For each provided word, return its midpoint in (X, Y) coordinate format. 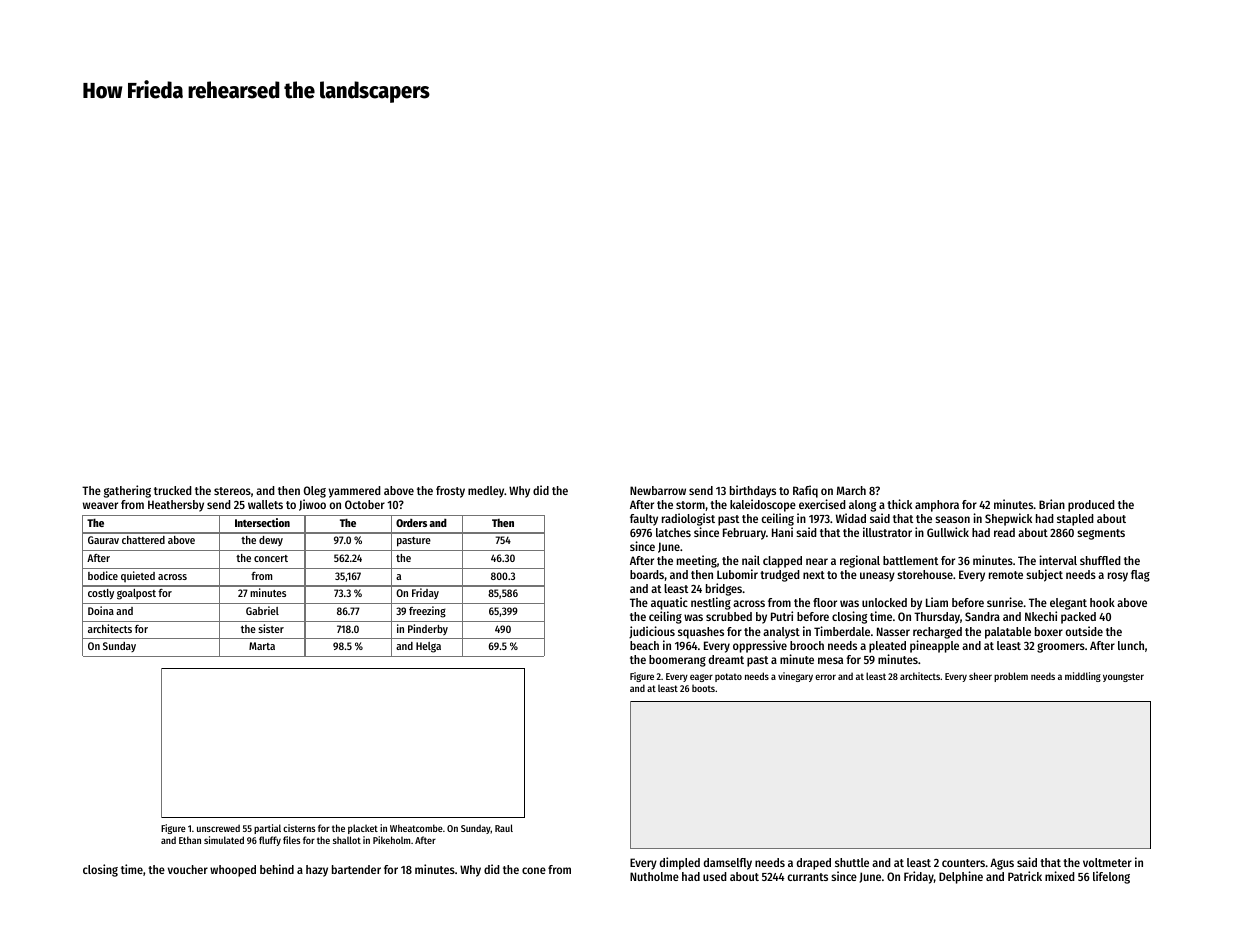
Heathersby (176, 506)
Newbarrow (658, 490)
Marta (262, 646)
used (715, 876)
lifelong (1111, 877)
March (851, 490)
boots (703, 688)
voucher (188, 869)
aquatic (669, 603)
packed (1078, 618)
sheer (980, 676)
